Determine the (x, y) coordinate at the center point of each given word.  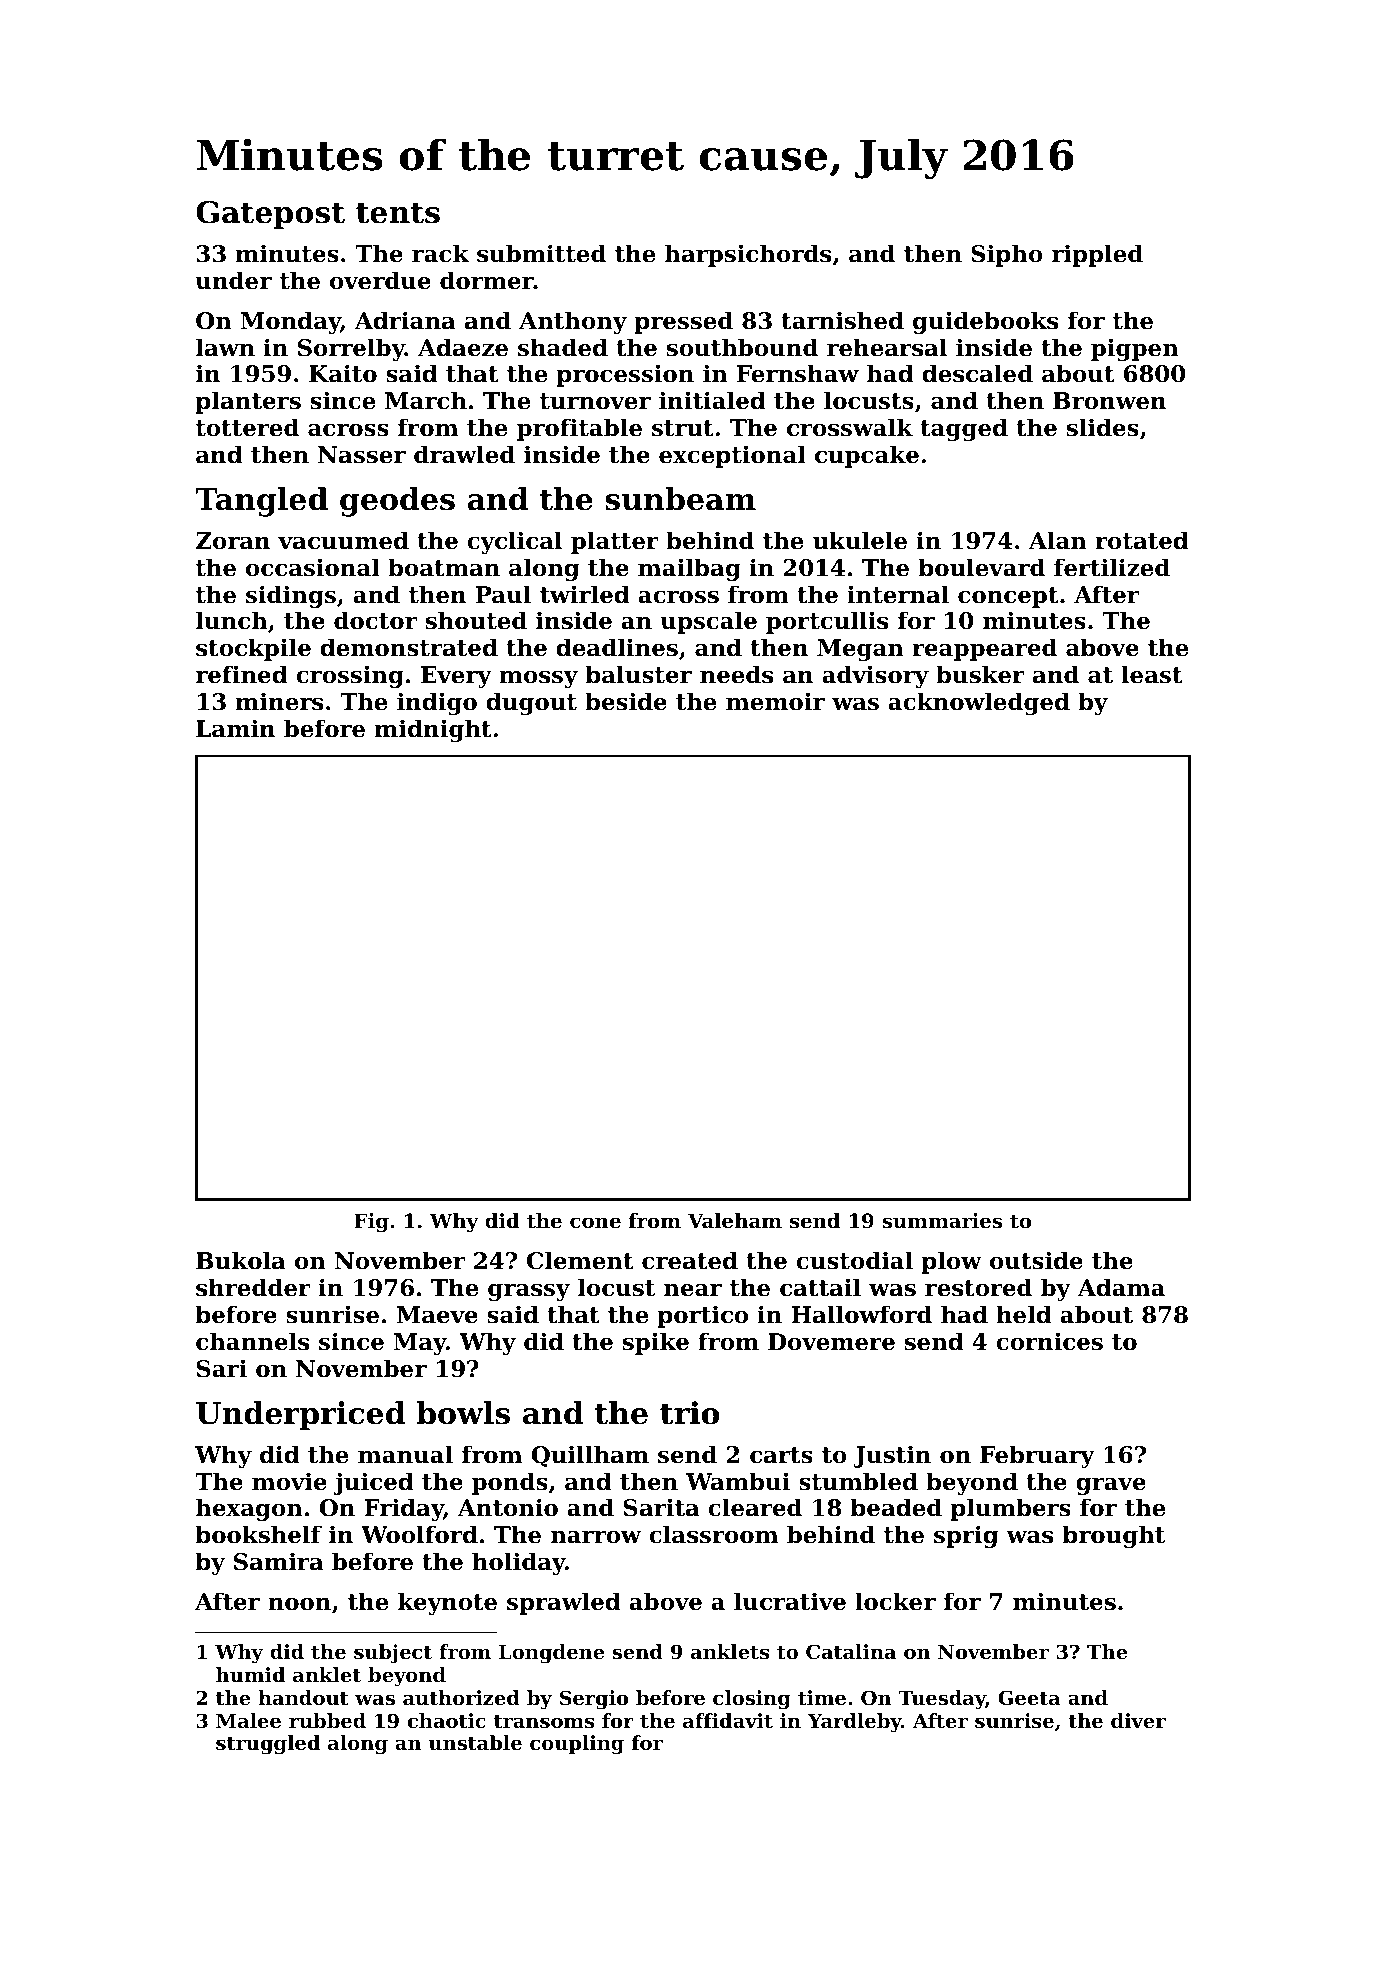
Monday (290, 322)
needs (736, 674)
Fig (371, 1223)
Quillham (590, 1456)
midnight (433, 730)
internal (898, 594)
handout (303, 1697)
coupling (577, 1745)
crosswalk (850, 427)
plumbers (1011, 1509)
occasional (313, 567)
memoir (775, 701)
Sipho (1007, 255)
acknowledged (979, 703)
